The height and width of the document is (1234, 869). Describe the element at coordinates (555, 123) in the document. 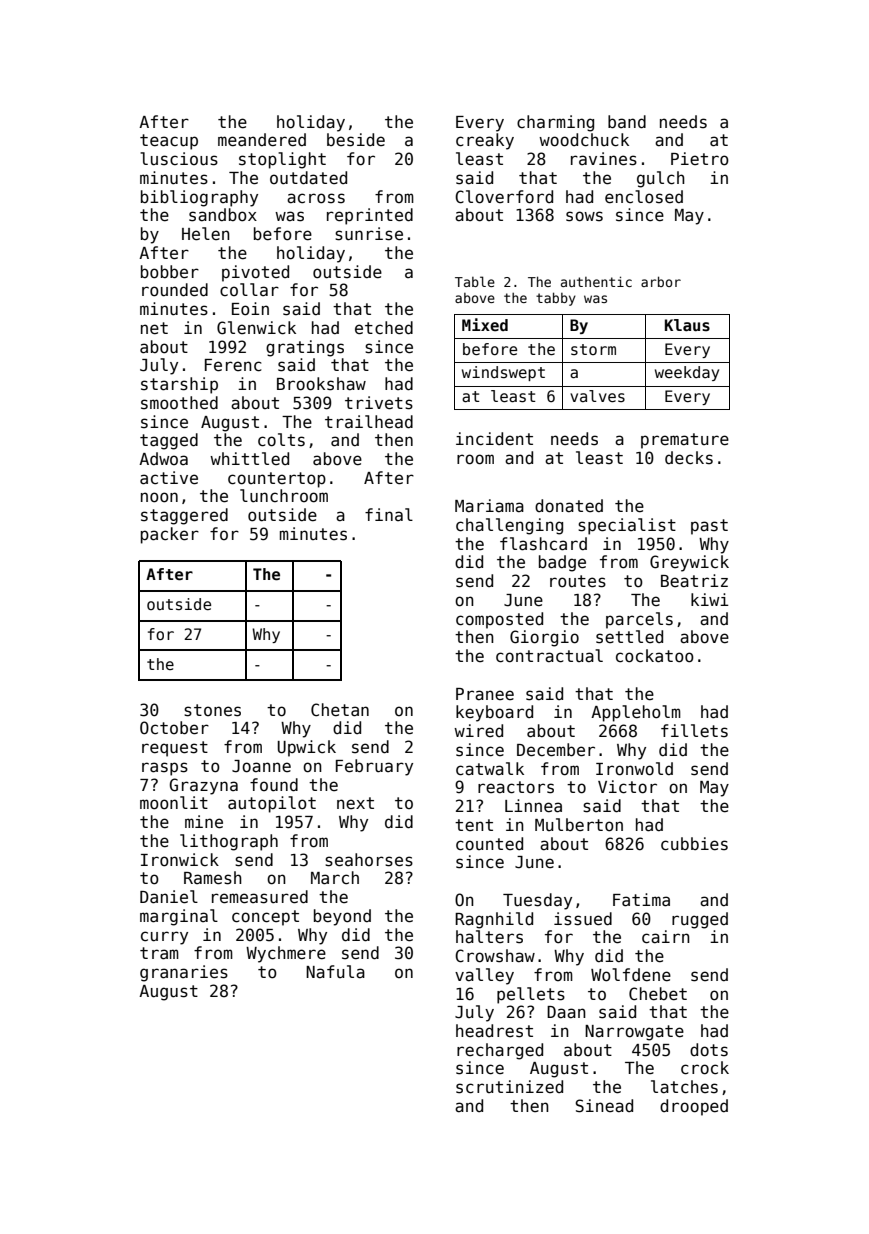

I see `charming` at that location.
